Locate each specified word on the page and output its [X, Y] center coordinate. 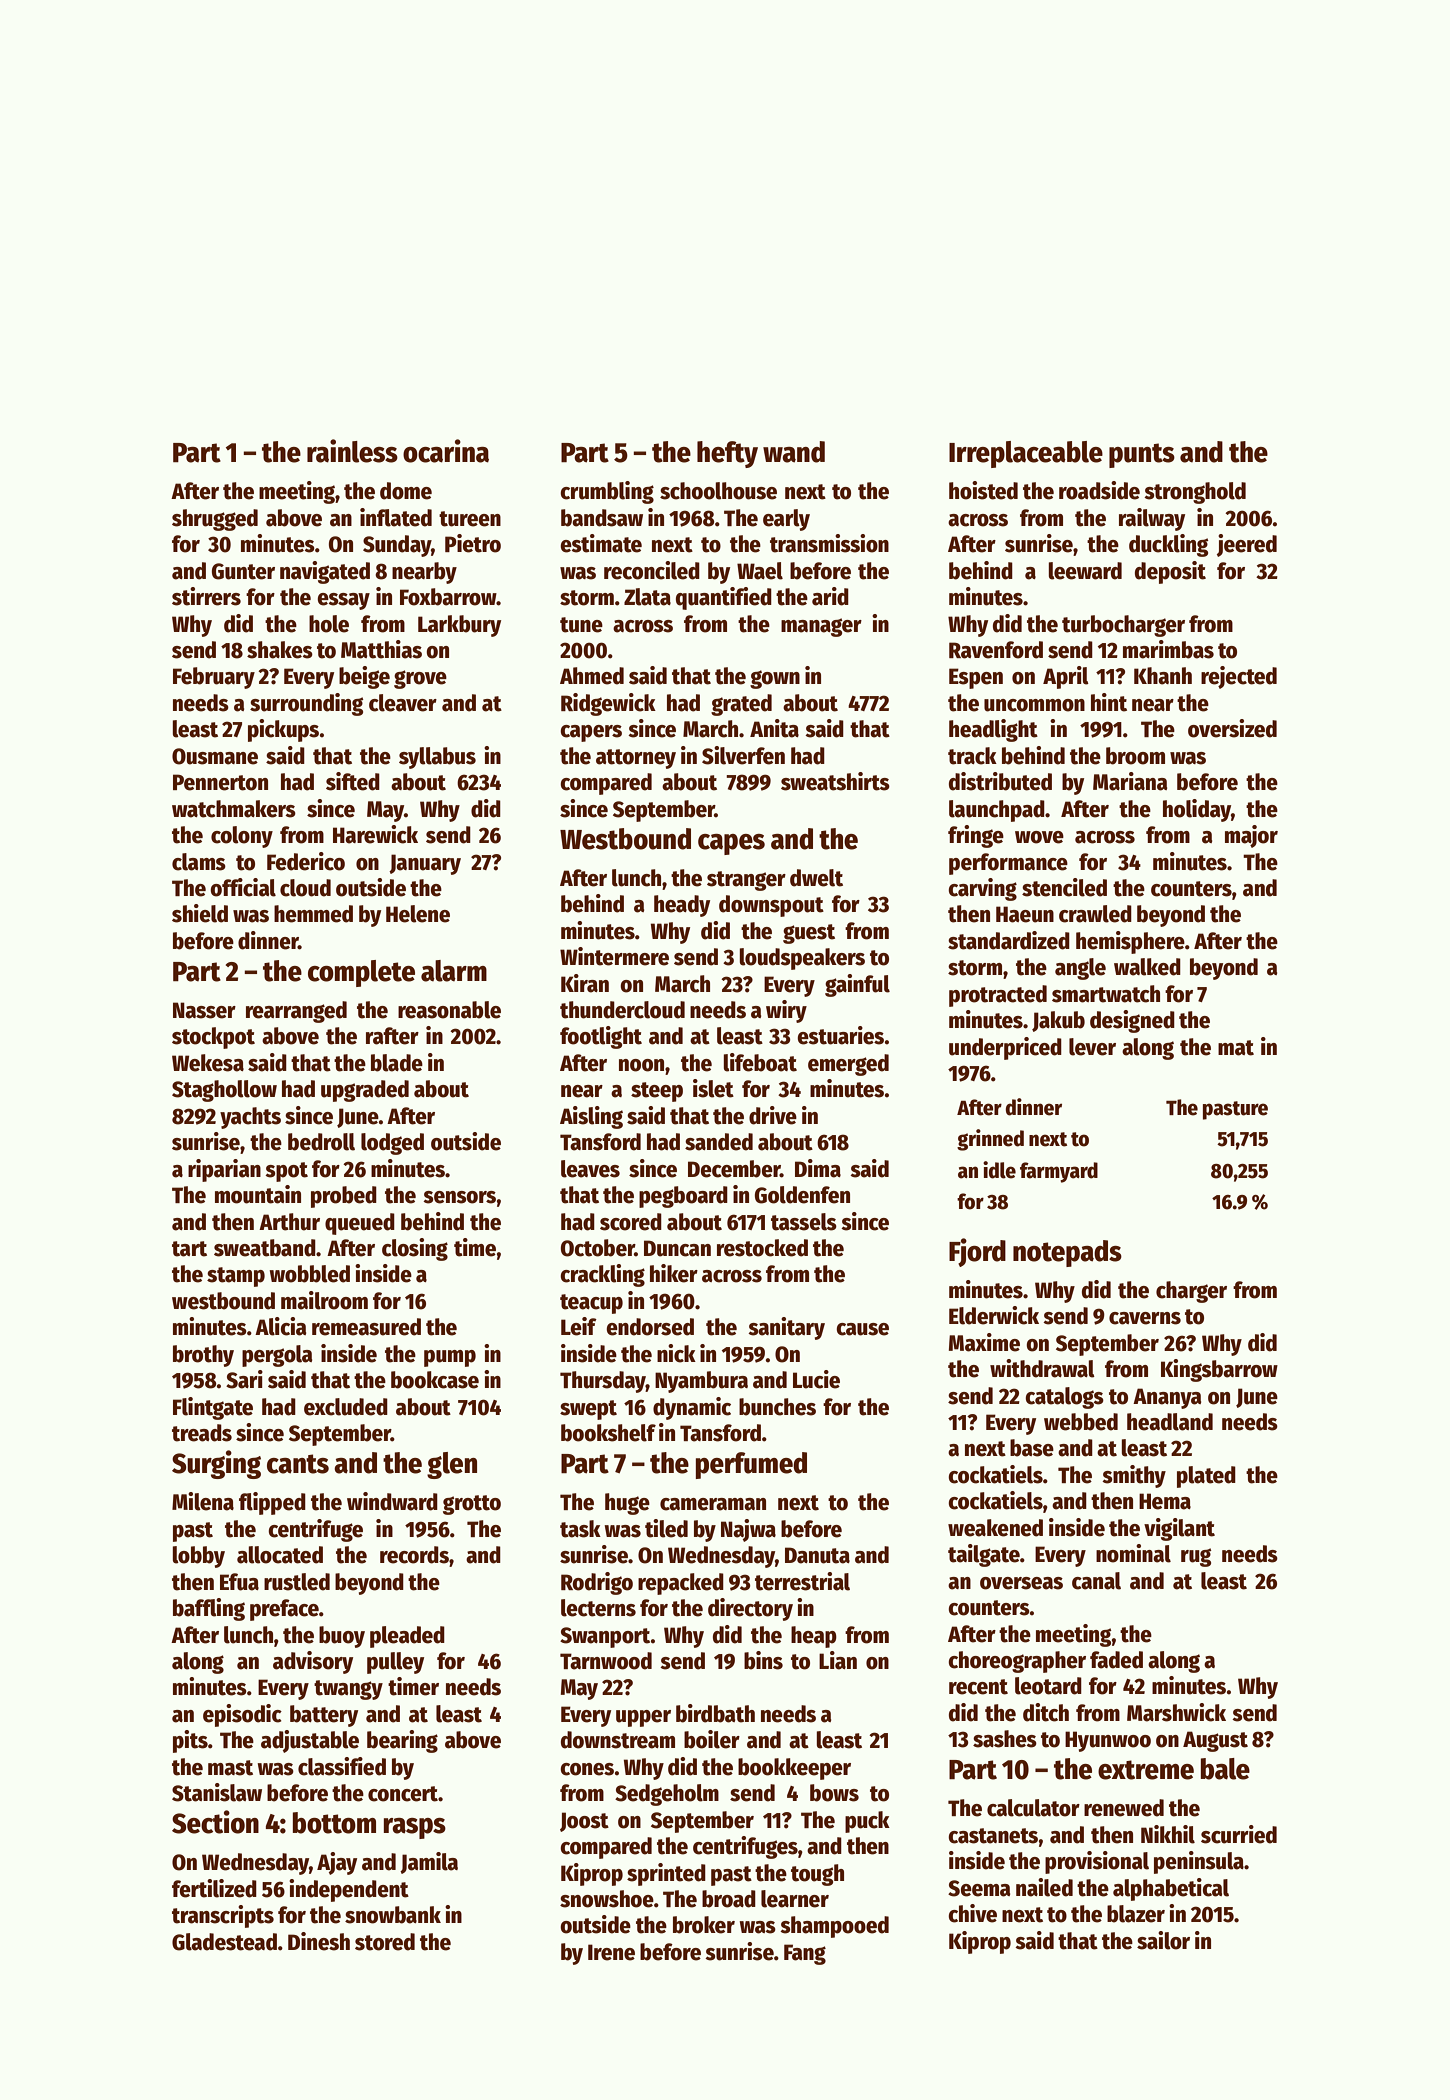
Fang [805, 1954]
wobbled [309, 1274]
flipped [272, 1503]
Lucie [816, 1379]
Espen [976, 678]
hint [1109, 702]
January [425, 864]
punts [1142, 455]
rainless [352, 451]
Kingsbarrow [1219, 1370]
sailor [1163, 1940]
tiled [666, 1528]
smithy [1134, 1476]
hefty [727, 454]
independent [349, 1890]
